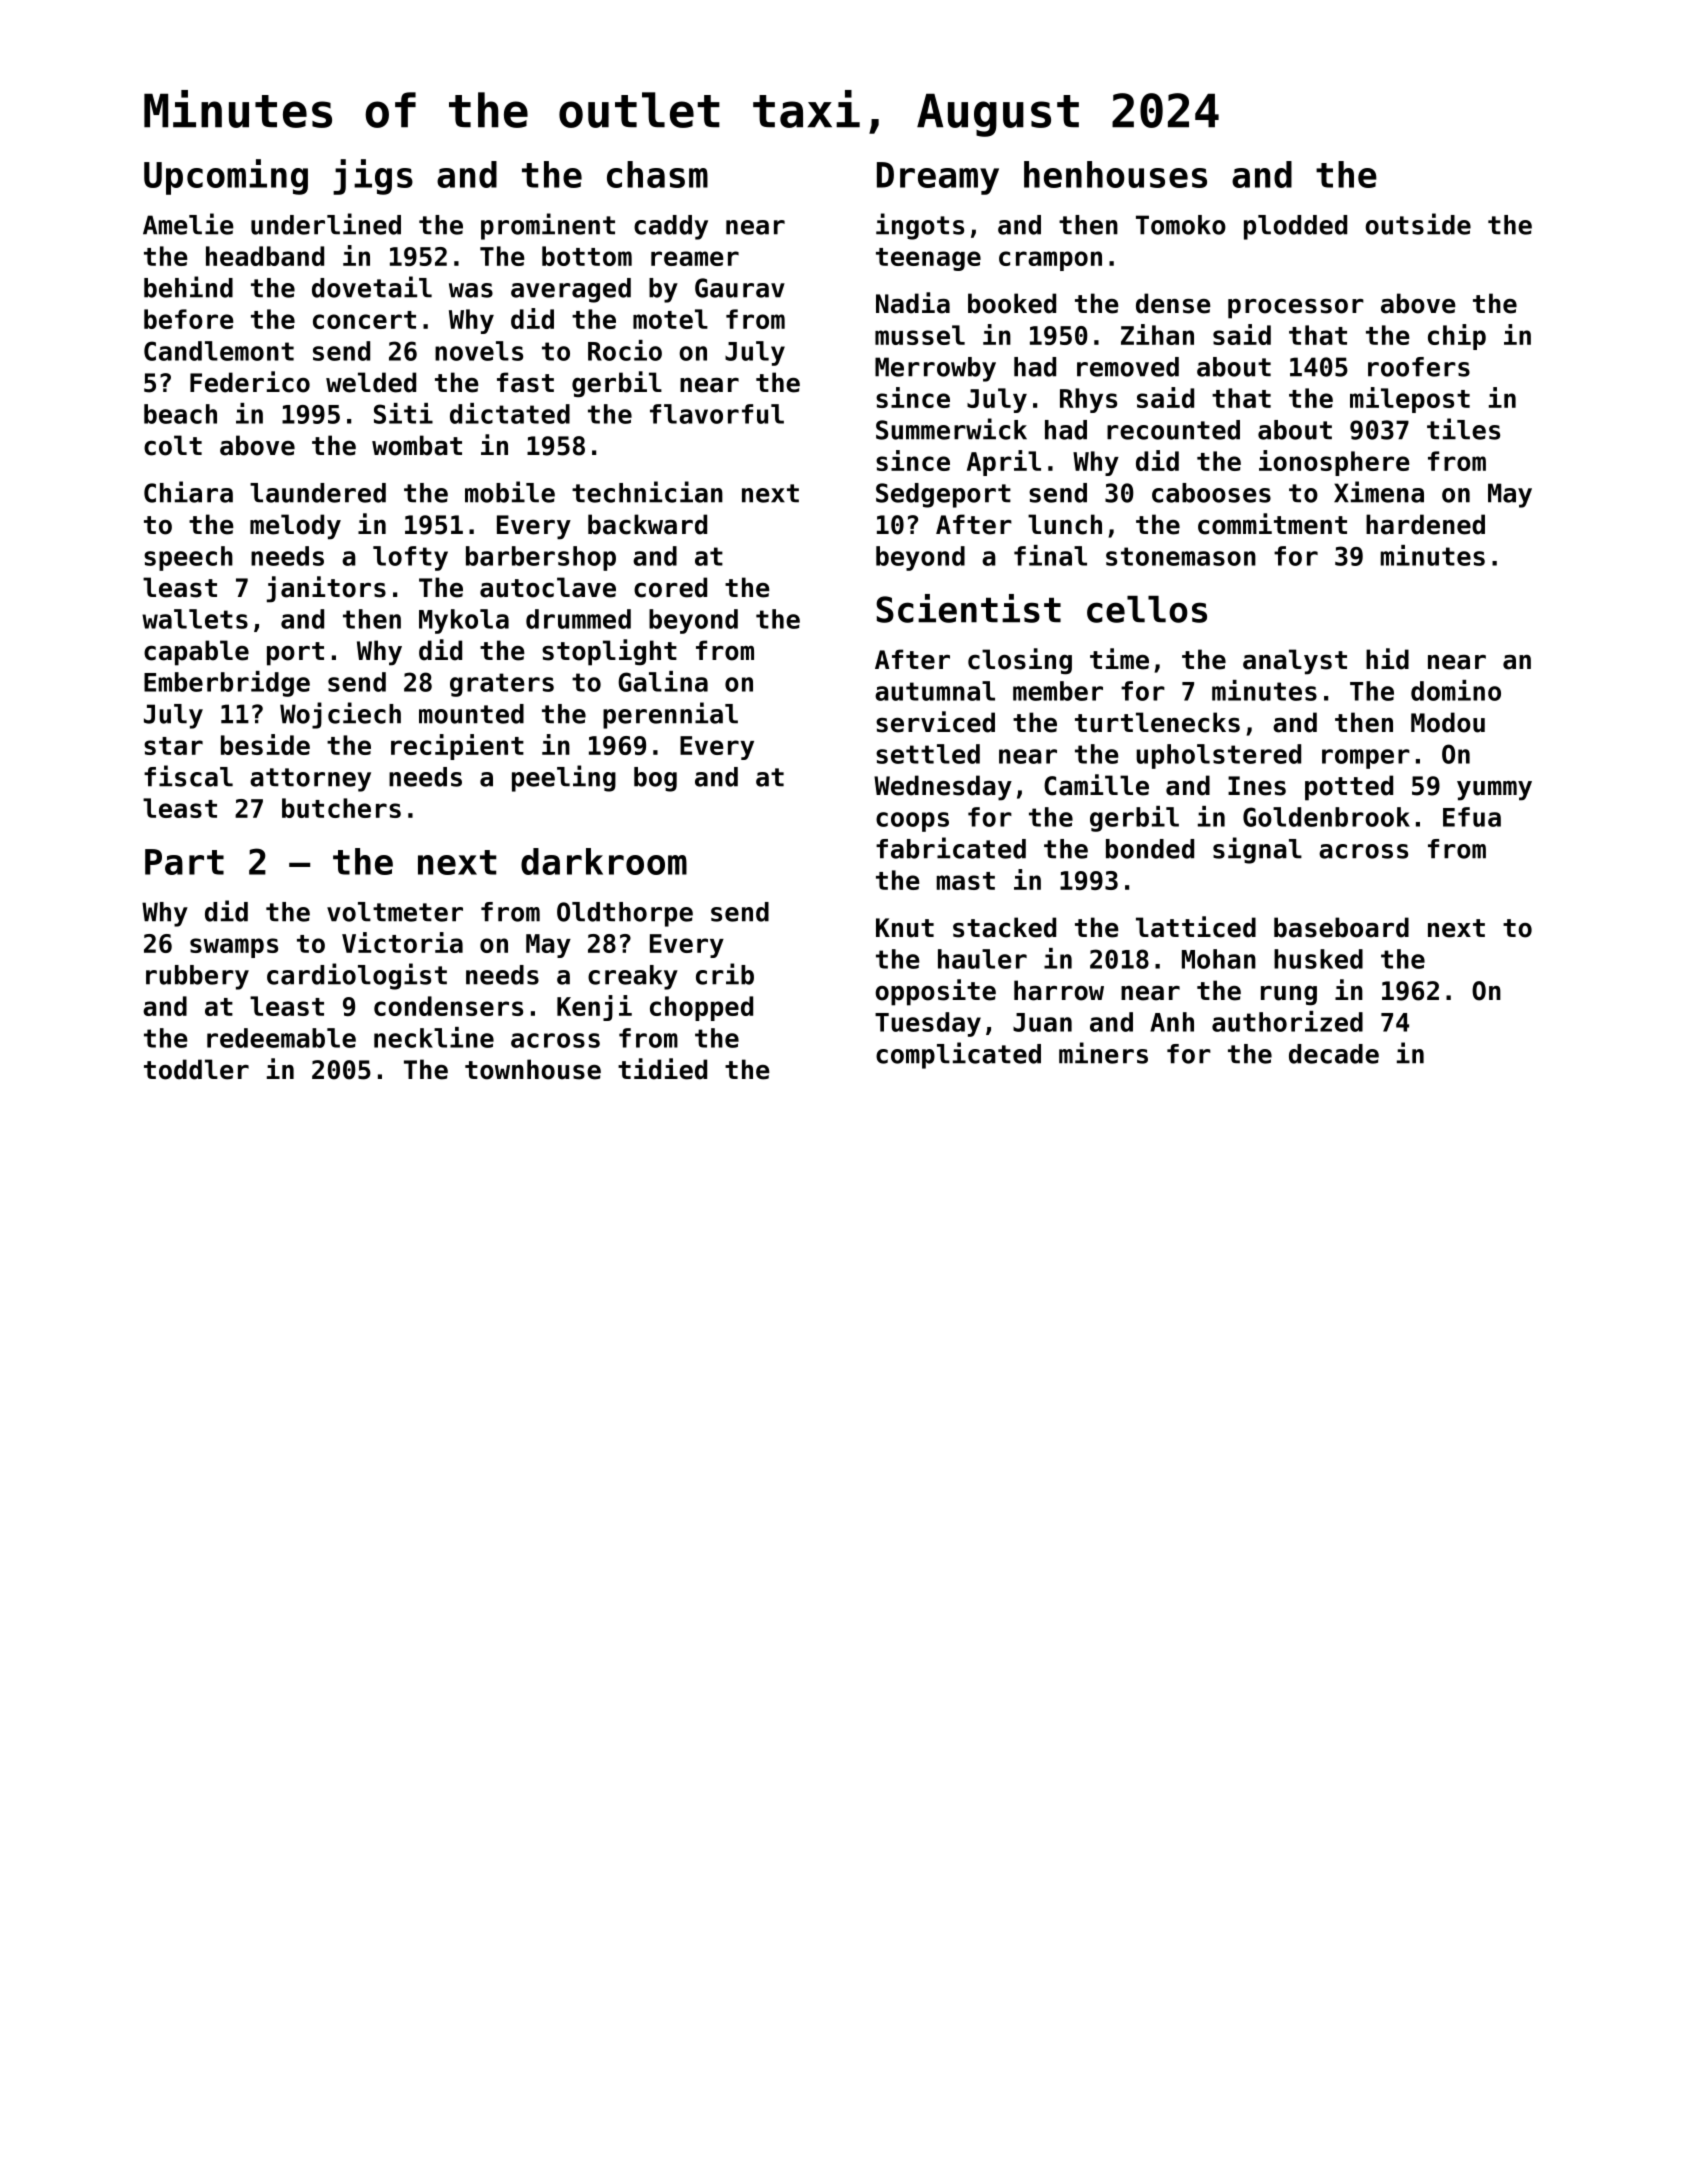 Image resolution: width=1683 pixels, height=2178 pixels. What do you see at coordinates (1295, 227) in the screenshot?
I see `plodded` at bounding box center [1295, 227].
